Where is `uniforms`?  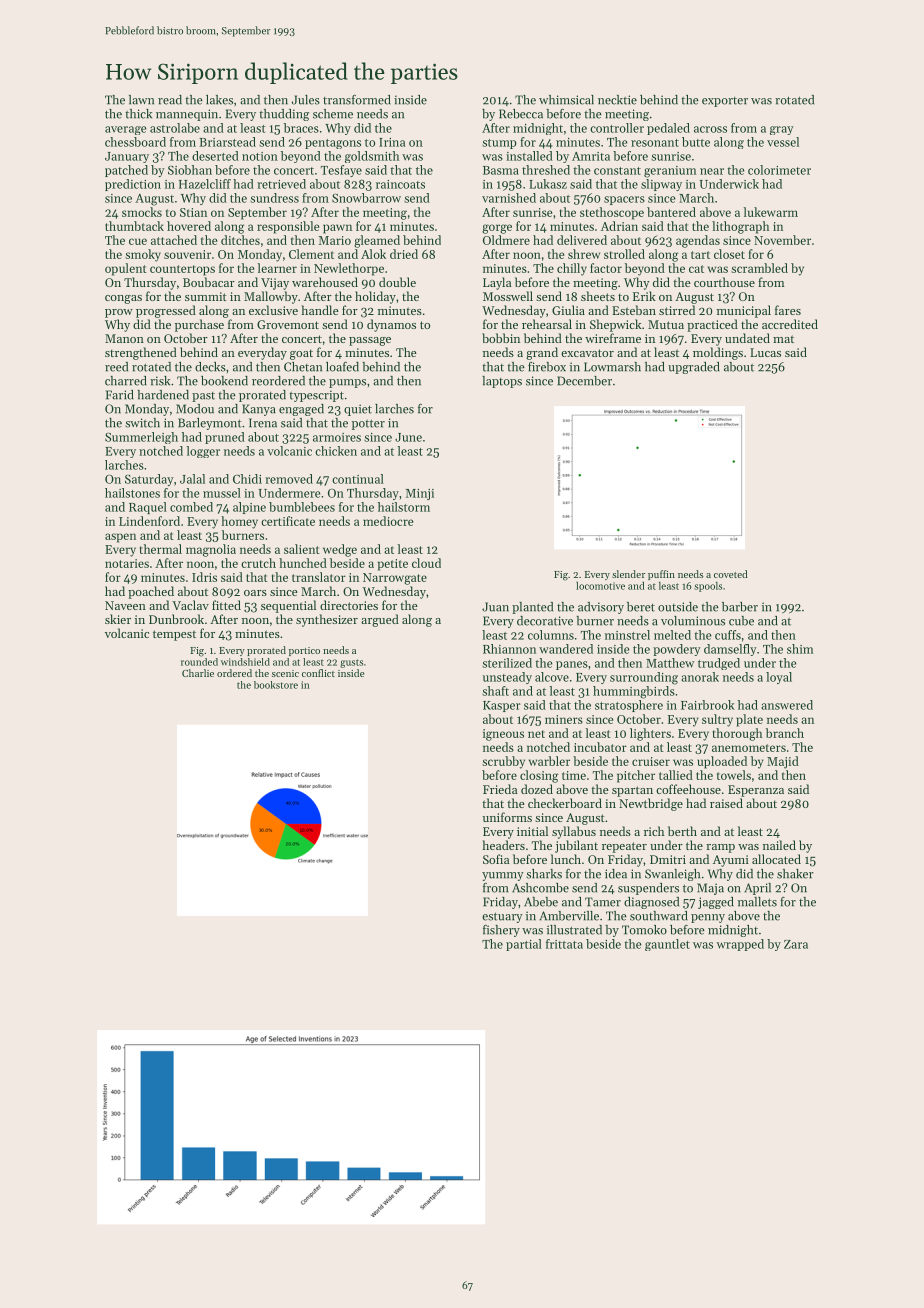 uniforms is located at coordinates (507, 817).
